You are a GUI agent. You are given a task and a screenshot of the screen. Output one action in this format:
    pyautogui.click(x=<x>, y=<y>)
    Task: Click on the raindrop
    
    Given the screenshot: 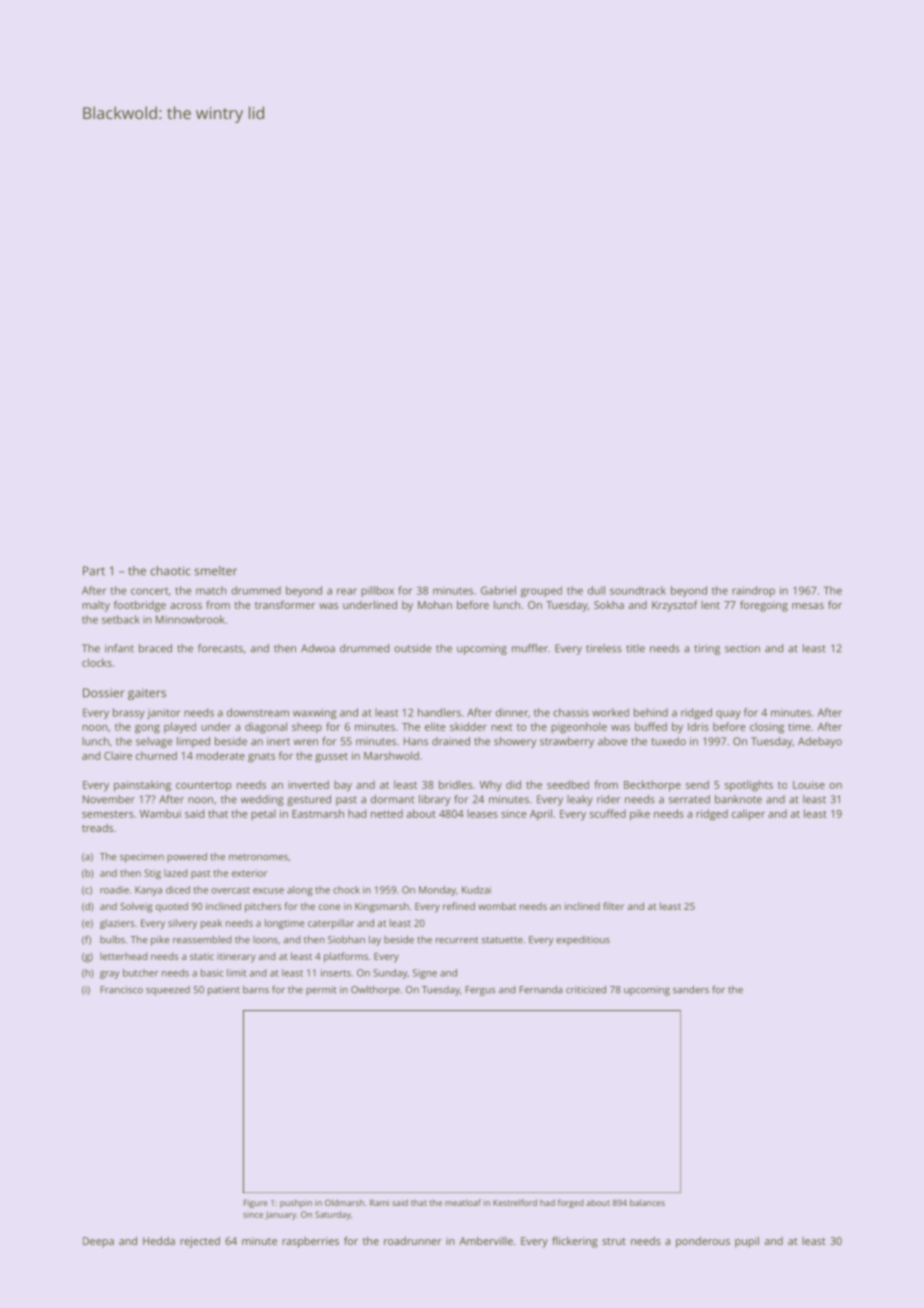 What is the action you would take?
    pyautogui.click(x=753, y=591)
